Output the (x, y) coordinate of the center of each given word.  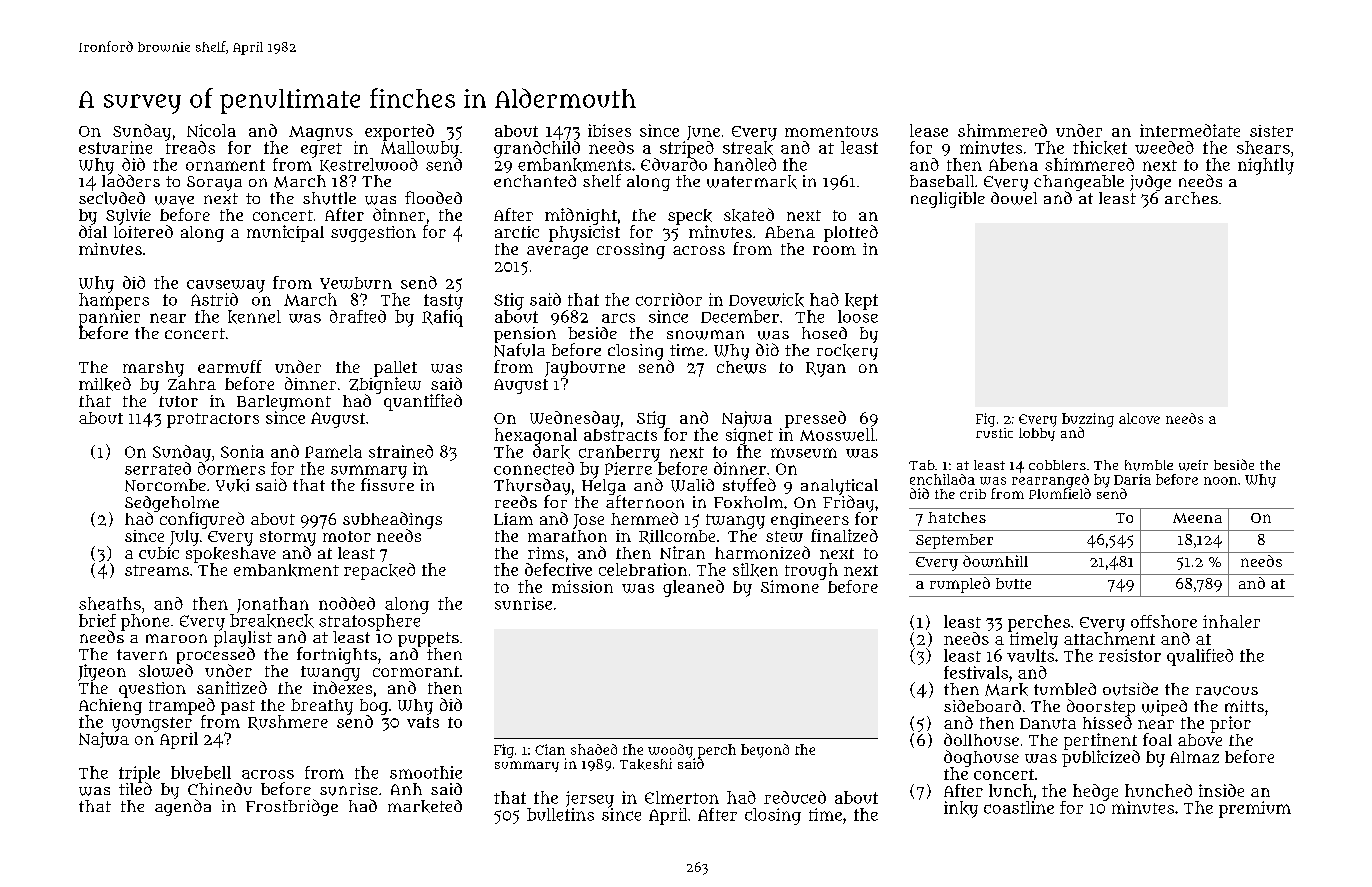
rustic (994, 433)
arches (1191, 198)
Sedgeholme (172, 504)
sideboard (982, 706)
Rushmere (288, 722)
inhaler (1231, 621)
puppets (428, 639)
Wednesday (575, 419)
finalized (844, 535)
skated (749, 215)
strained (401, 451)
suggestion (373, 234)
